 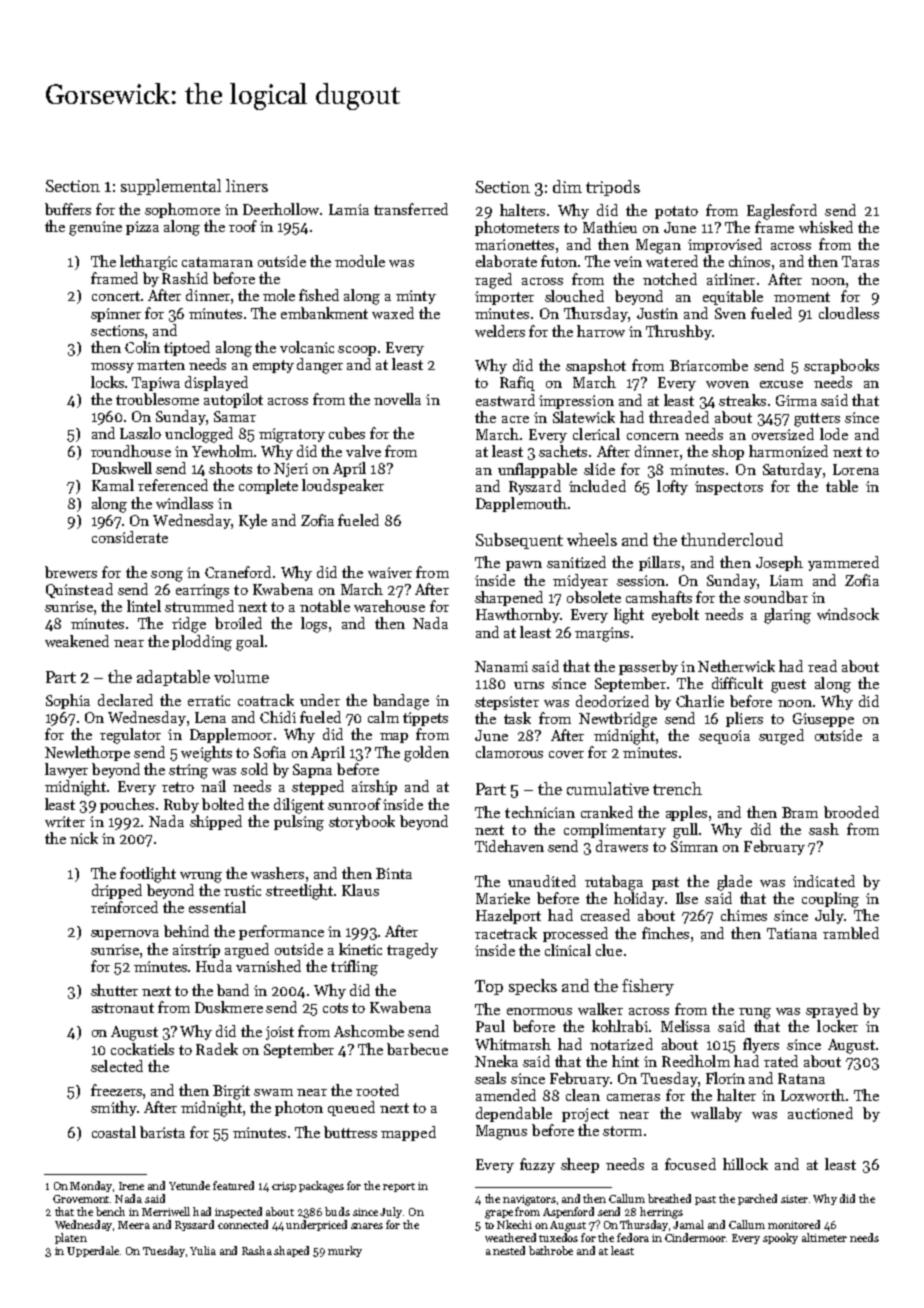 I want to click on unflappable, so click(x=537, y=470).
